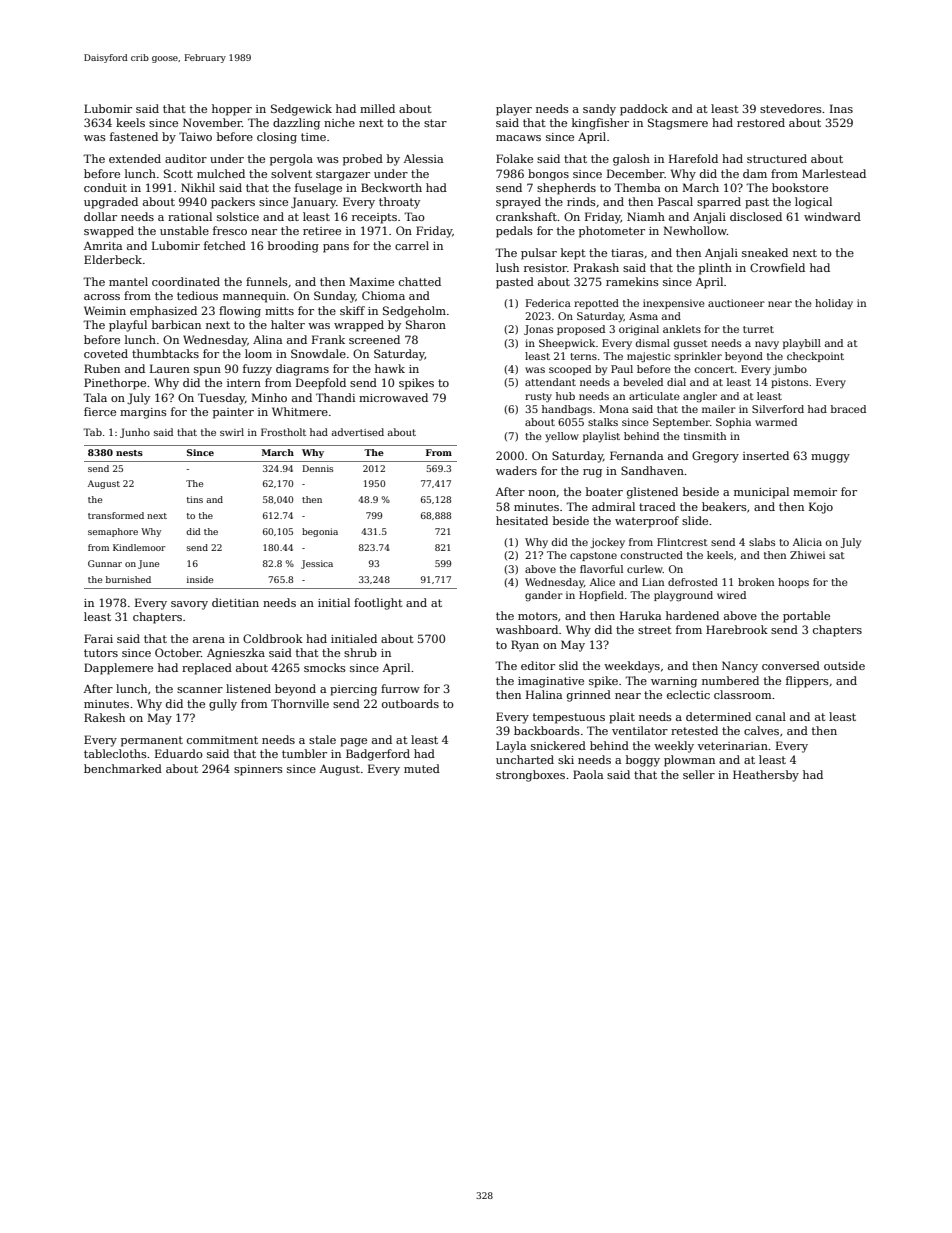  I want to click on intern, so click(244, 383).
